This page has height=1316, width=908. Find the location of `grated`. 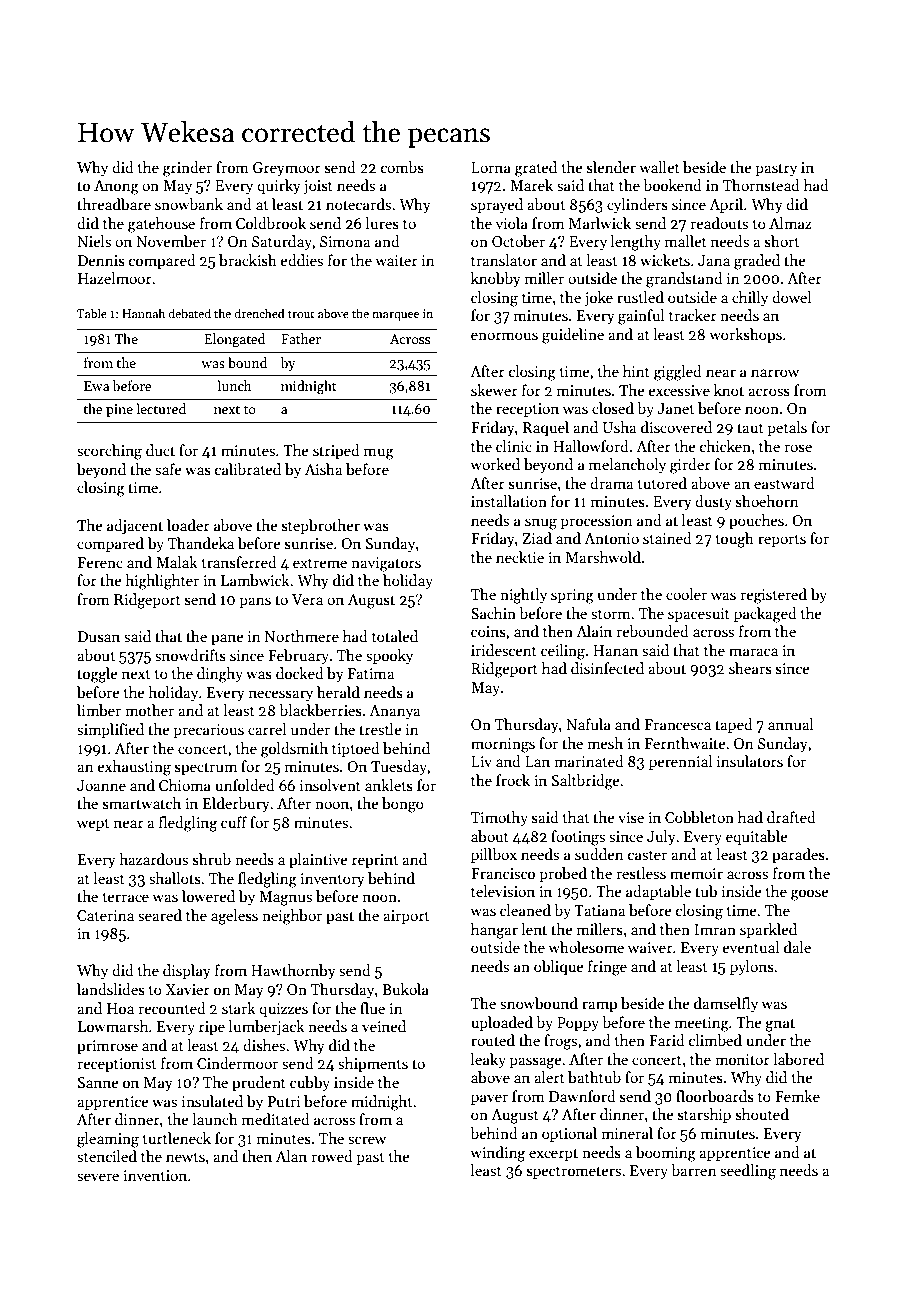

grated is located at coordinates (536, 169).
